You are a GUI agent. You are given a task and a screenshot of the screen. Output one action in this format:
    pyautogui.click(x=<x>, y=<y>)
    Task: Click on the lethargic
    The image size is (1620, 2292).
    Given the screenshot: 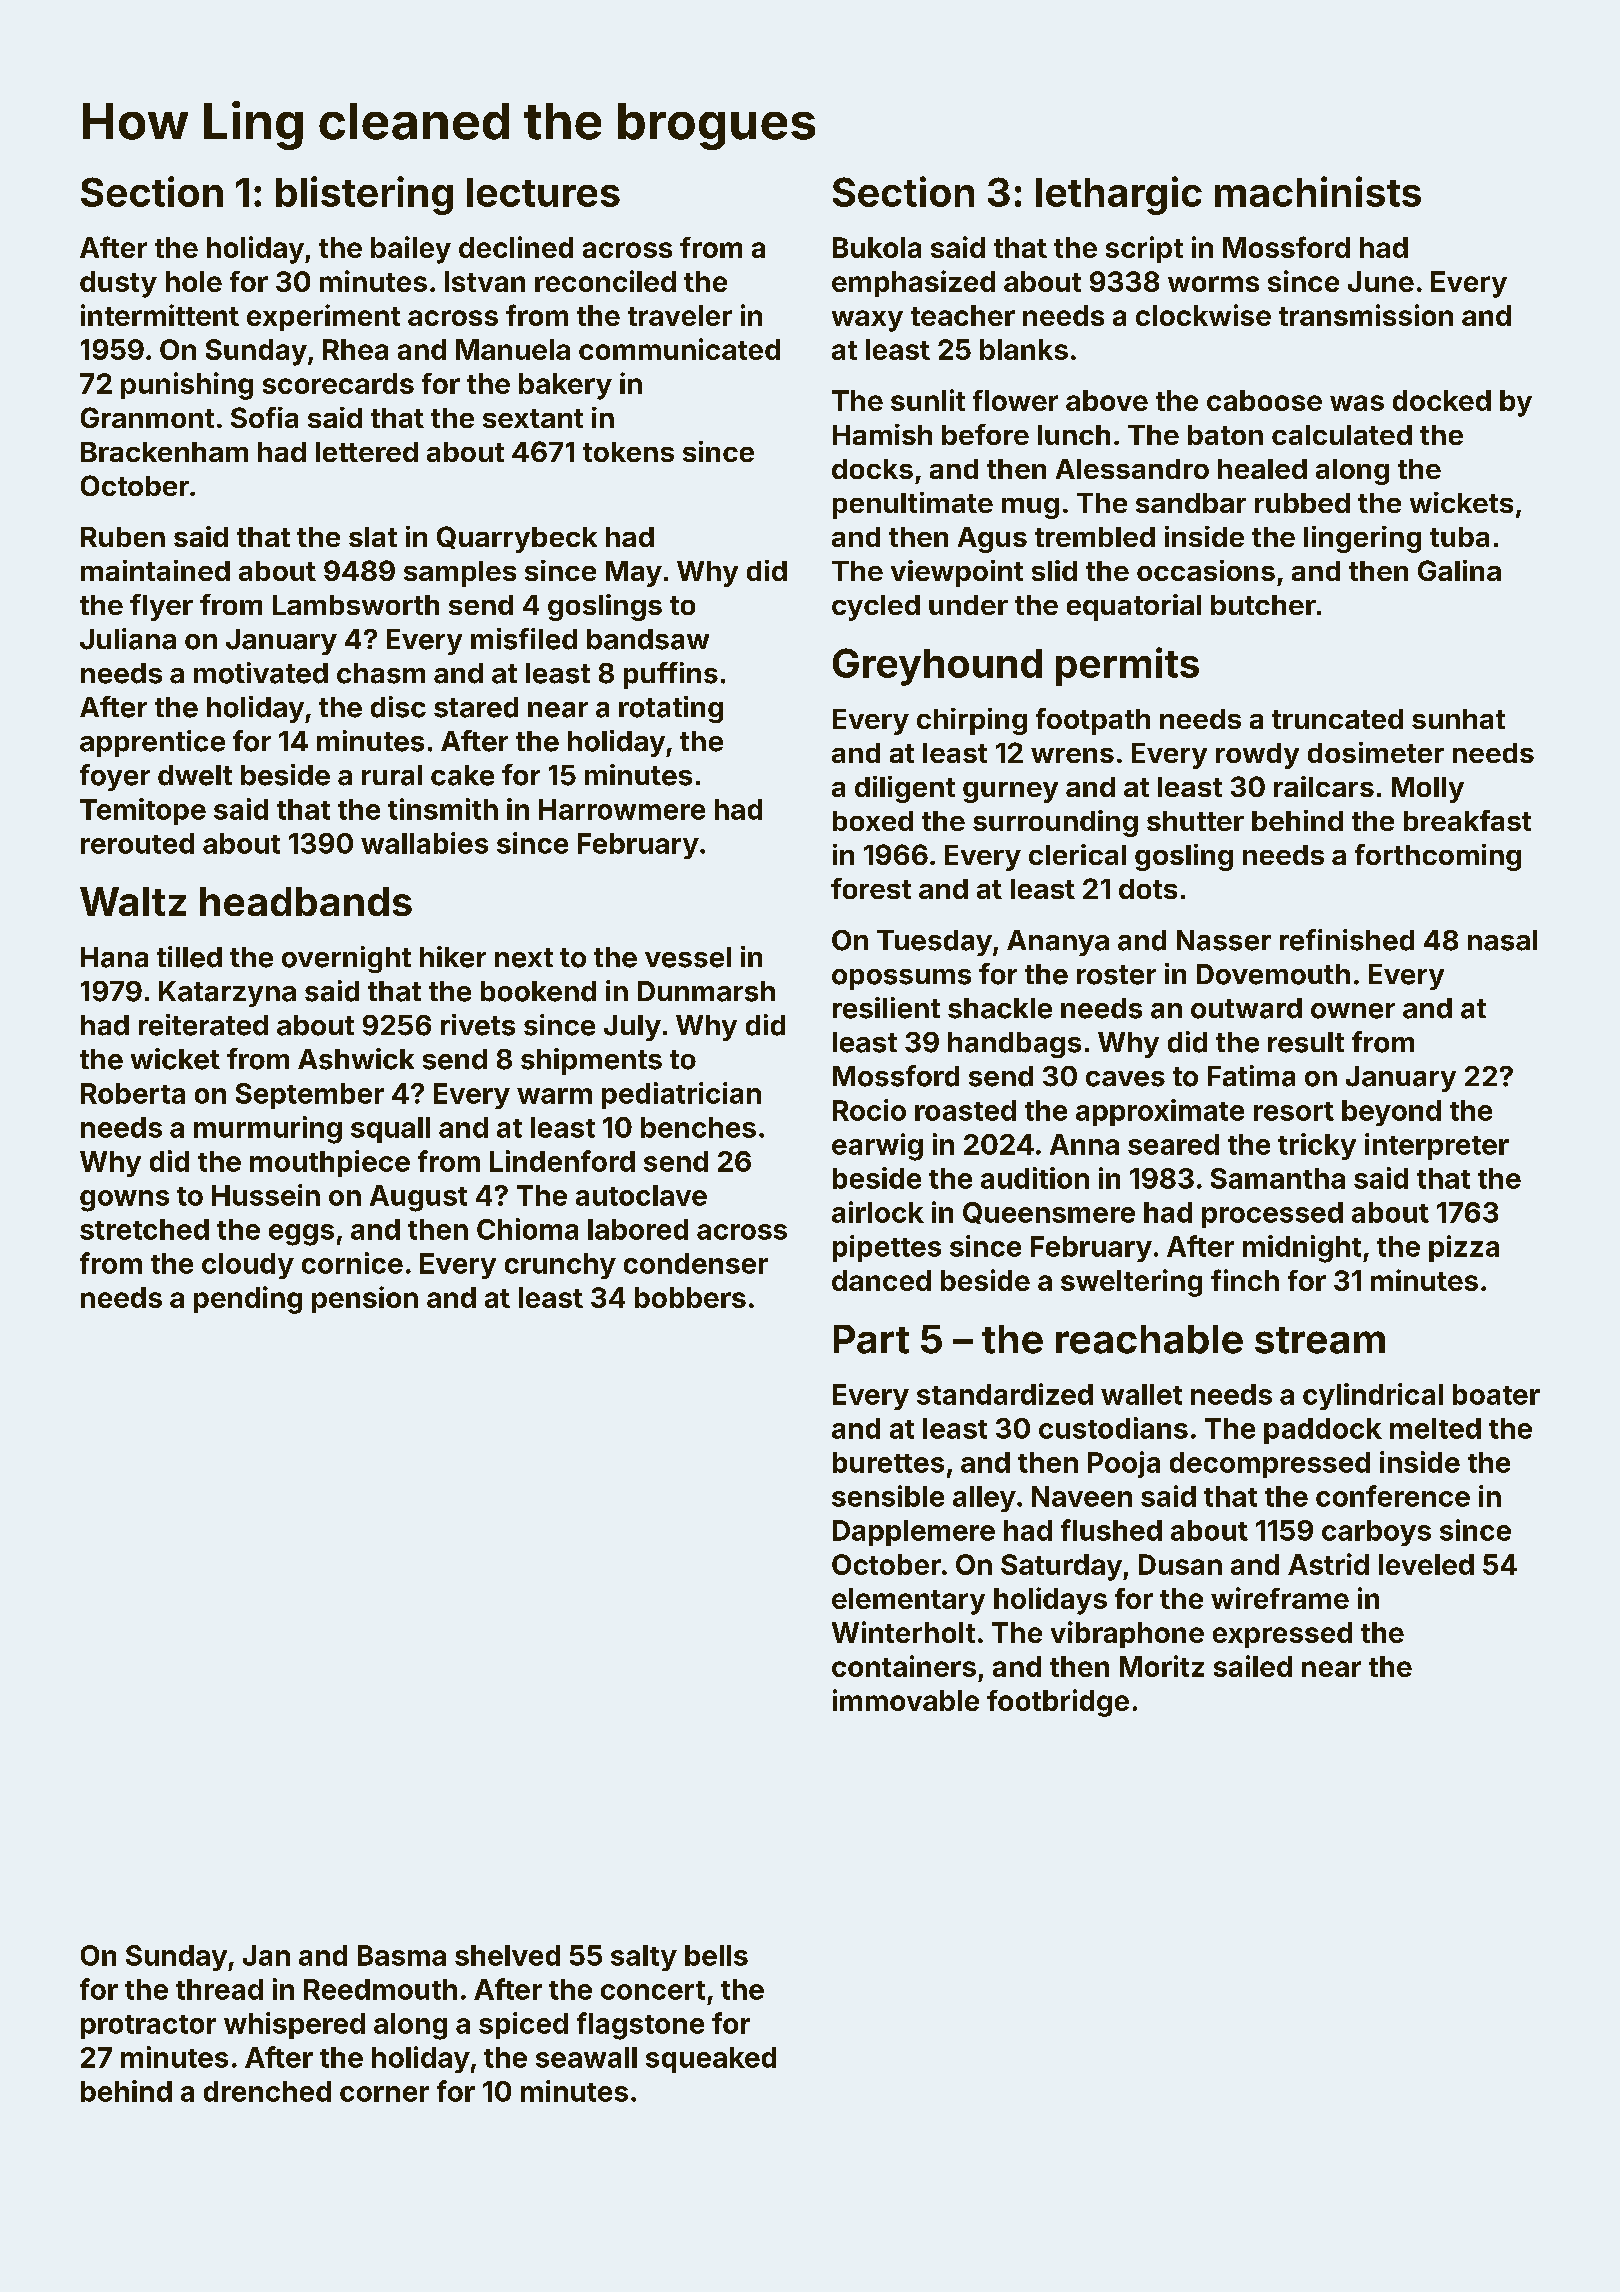 What is the action you would take?
    pyautogui.click(x=1119, y=195)
